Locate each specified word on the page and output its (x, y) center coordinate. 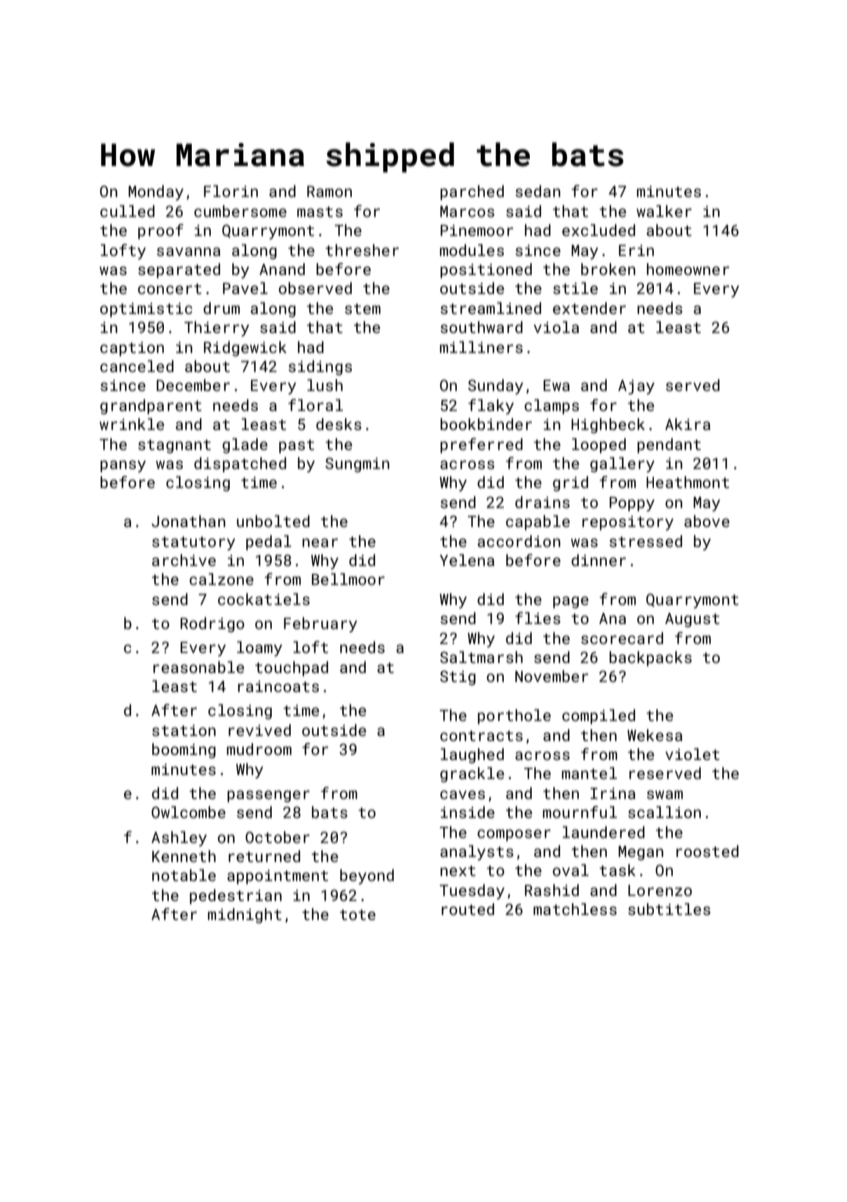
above (707, 521)
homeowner (688, 269)
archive (184, 560)
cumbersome (240, 211)
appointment (277, 877)
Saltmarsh (481, 657)
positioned (486, 270)
